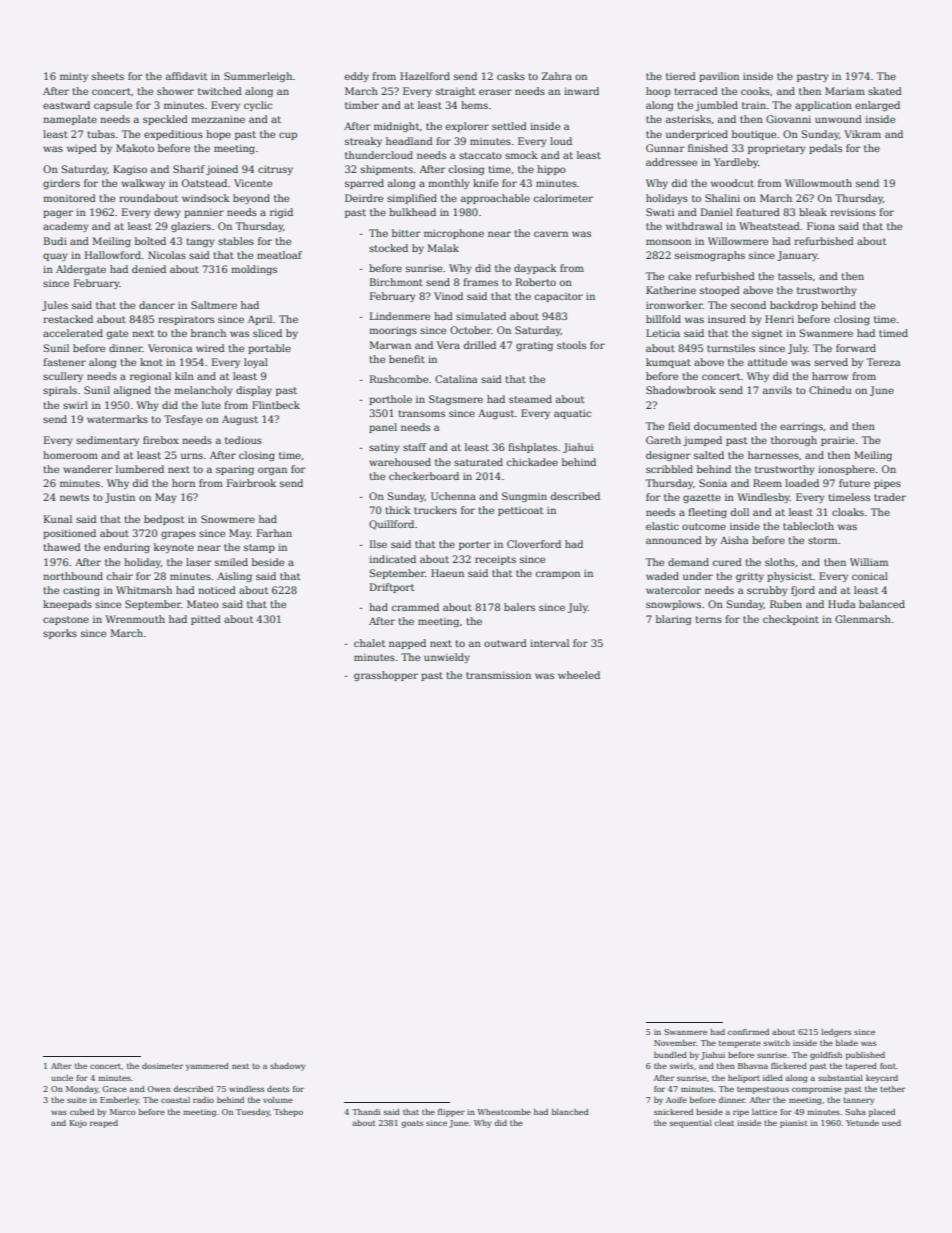  Describe the element at coordinates (495, 92) in the screenshot. I see `eraser` at that location.
